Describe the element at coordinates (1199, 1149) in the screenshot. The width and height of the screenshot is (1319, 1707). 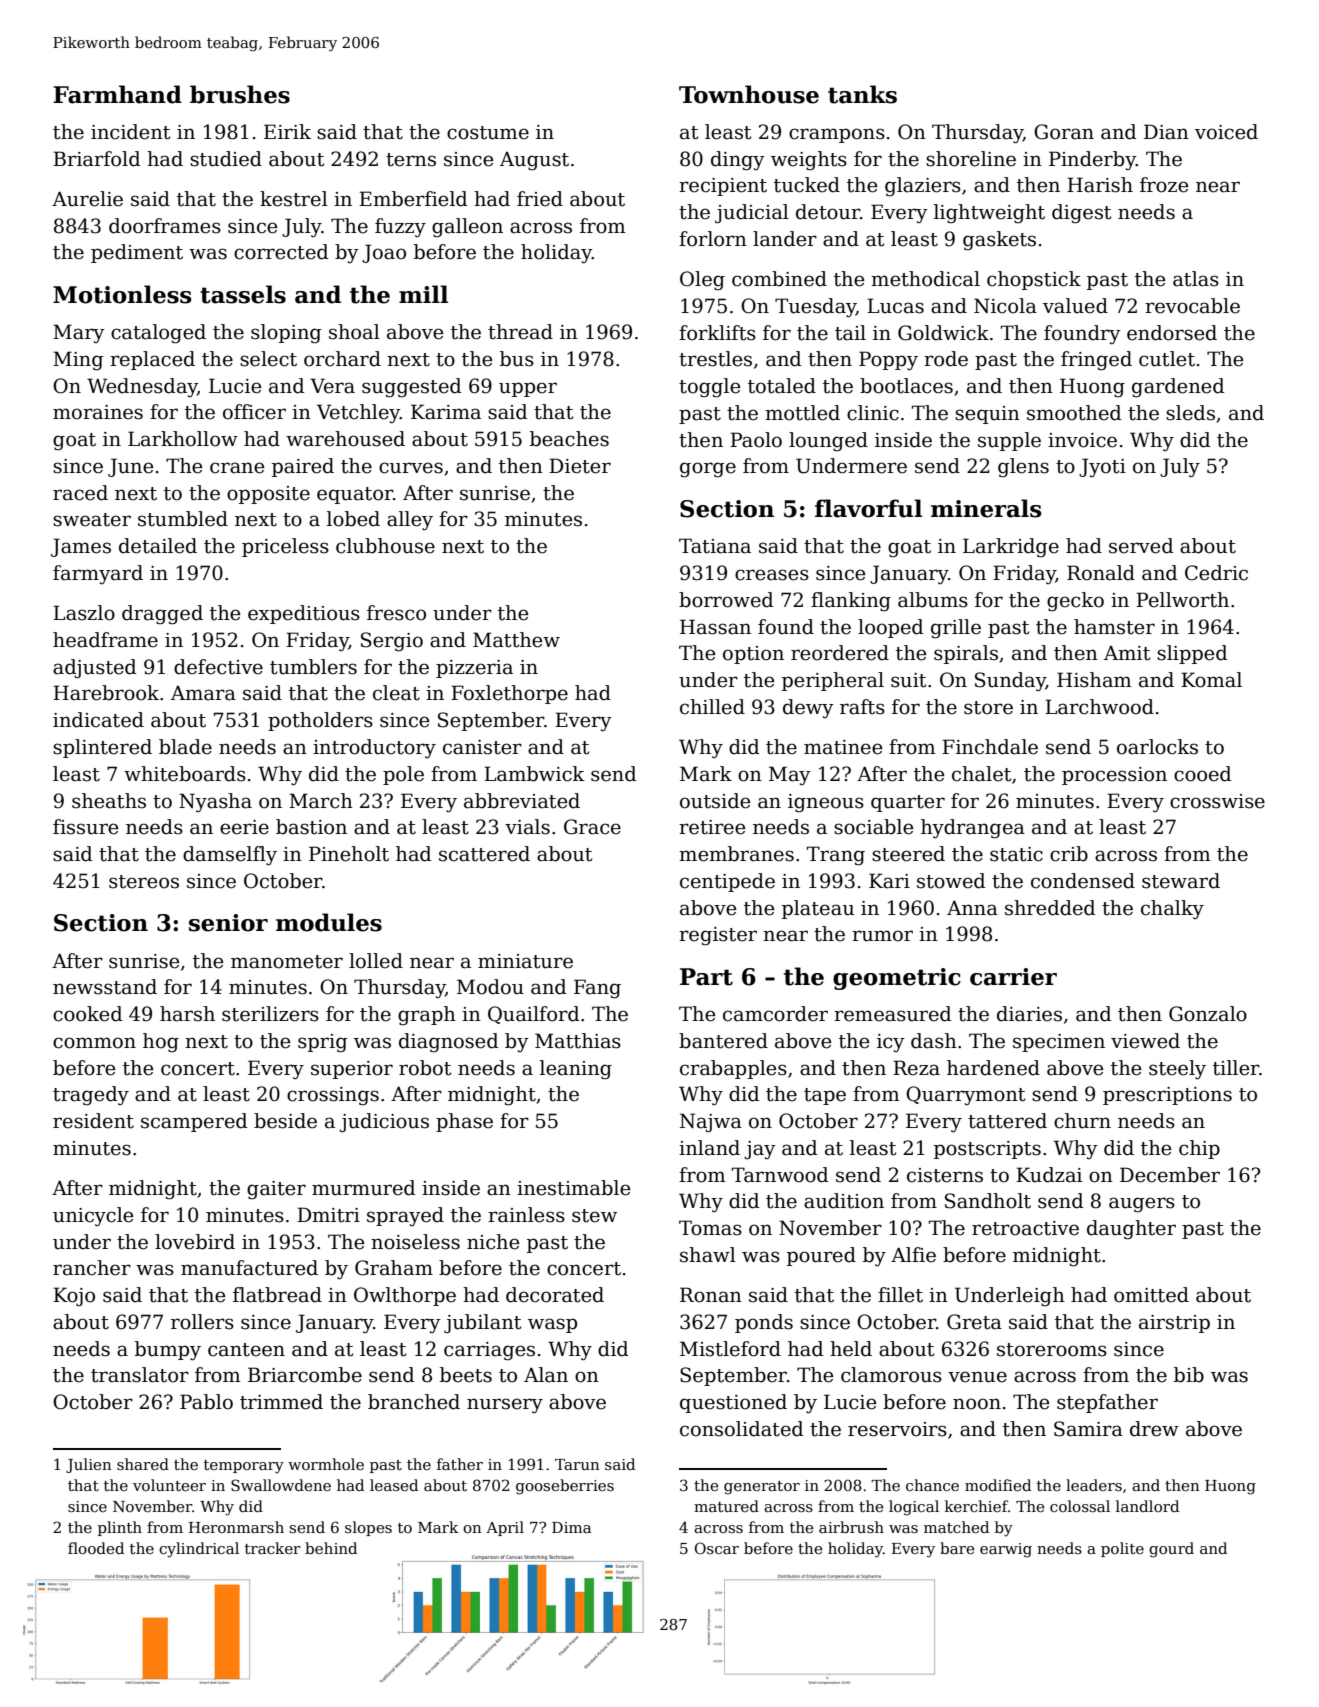
I see `chip` at that location.
